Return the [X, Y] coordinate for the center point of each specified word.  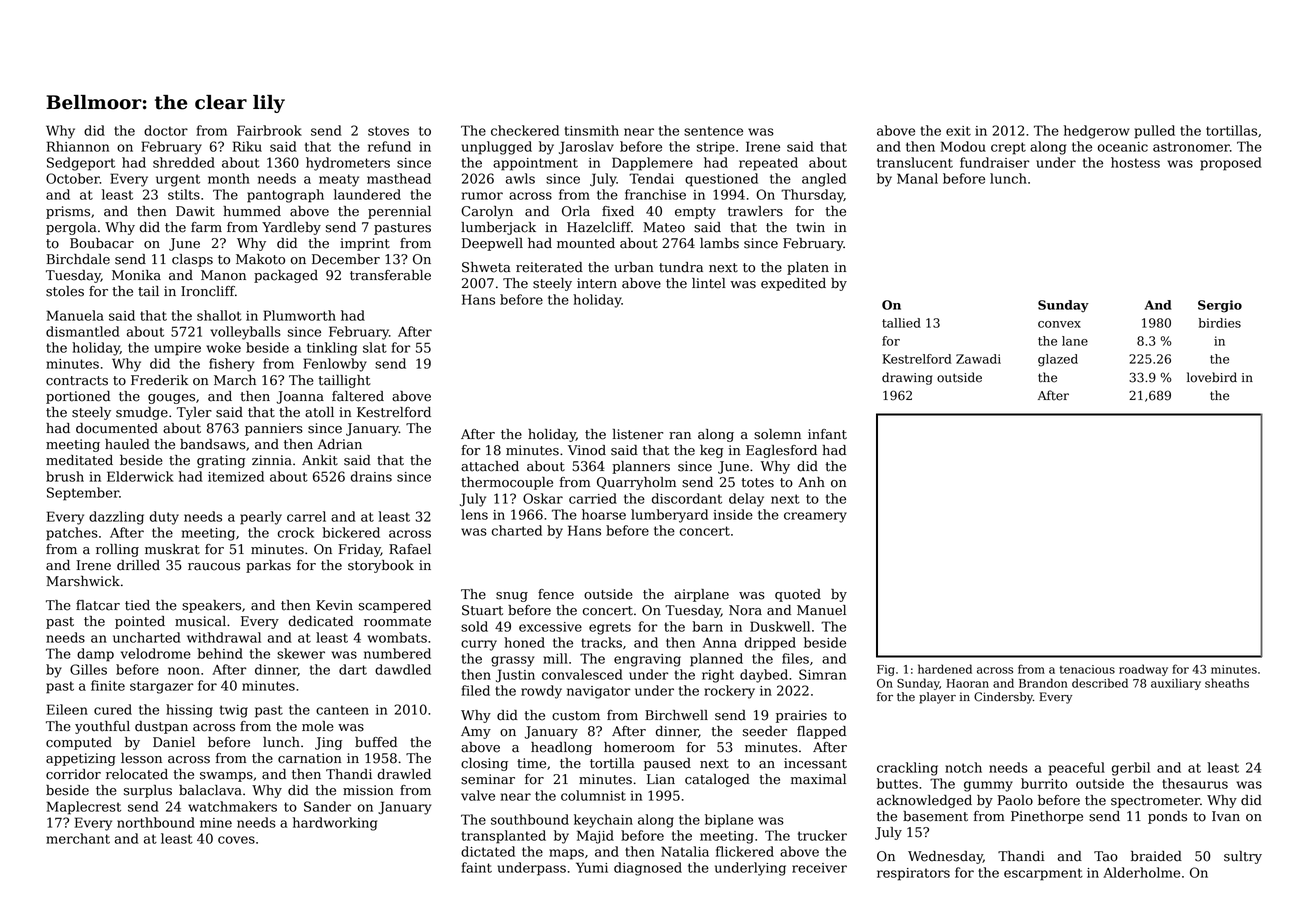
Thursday [812, 196]
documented [117, 428]
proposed [1231, 164]
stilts [184, 194]
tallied [901, 323]
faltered [358, 396]
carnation [309, 758]
